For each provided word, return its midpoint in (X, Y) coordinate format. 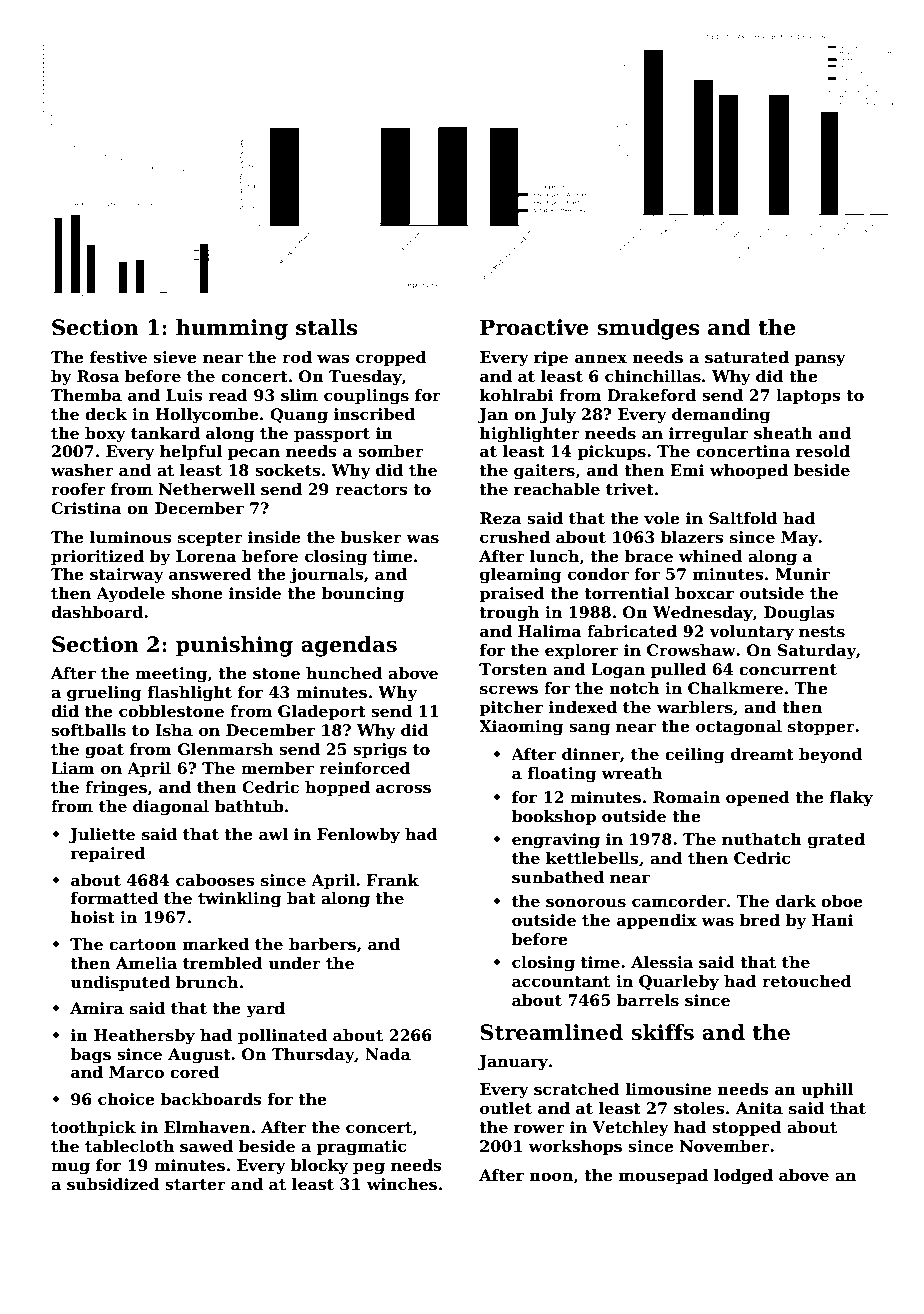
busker (371, 537)
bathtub (249, 806)
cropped (391, 358)
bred (760, 920)
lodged (743, 1177)
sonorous (586, 903)
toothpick (93, 1128)
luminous (131, 537)
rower (539, 1129)
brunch (206, 982)
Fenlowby (358, 836)
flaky (851, 799)
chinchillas (653, 376)
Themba (86, 395)
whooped (749, 471)
